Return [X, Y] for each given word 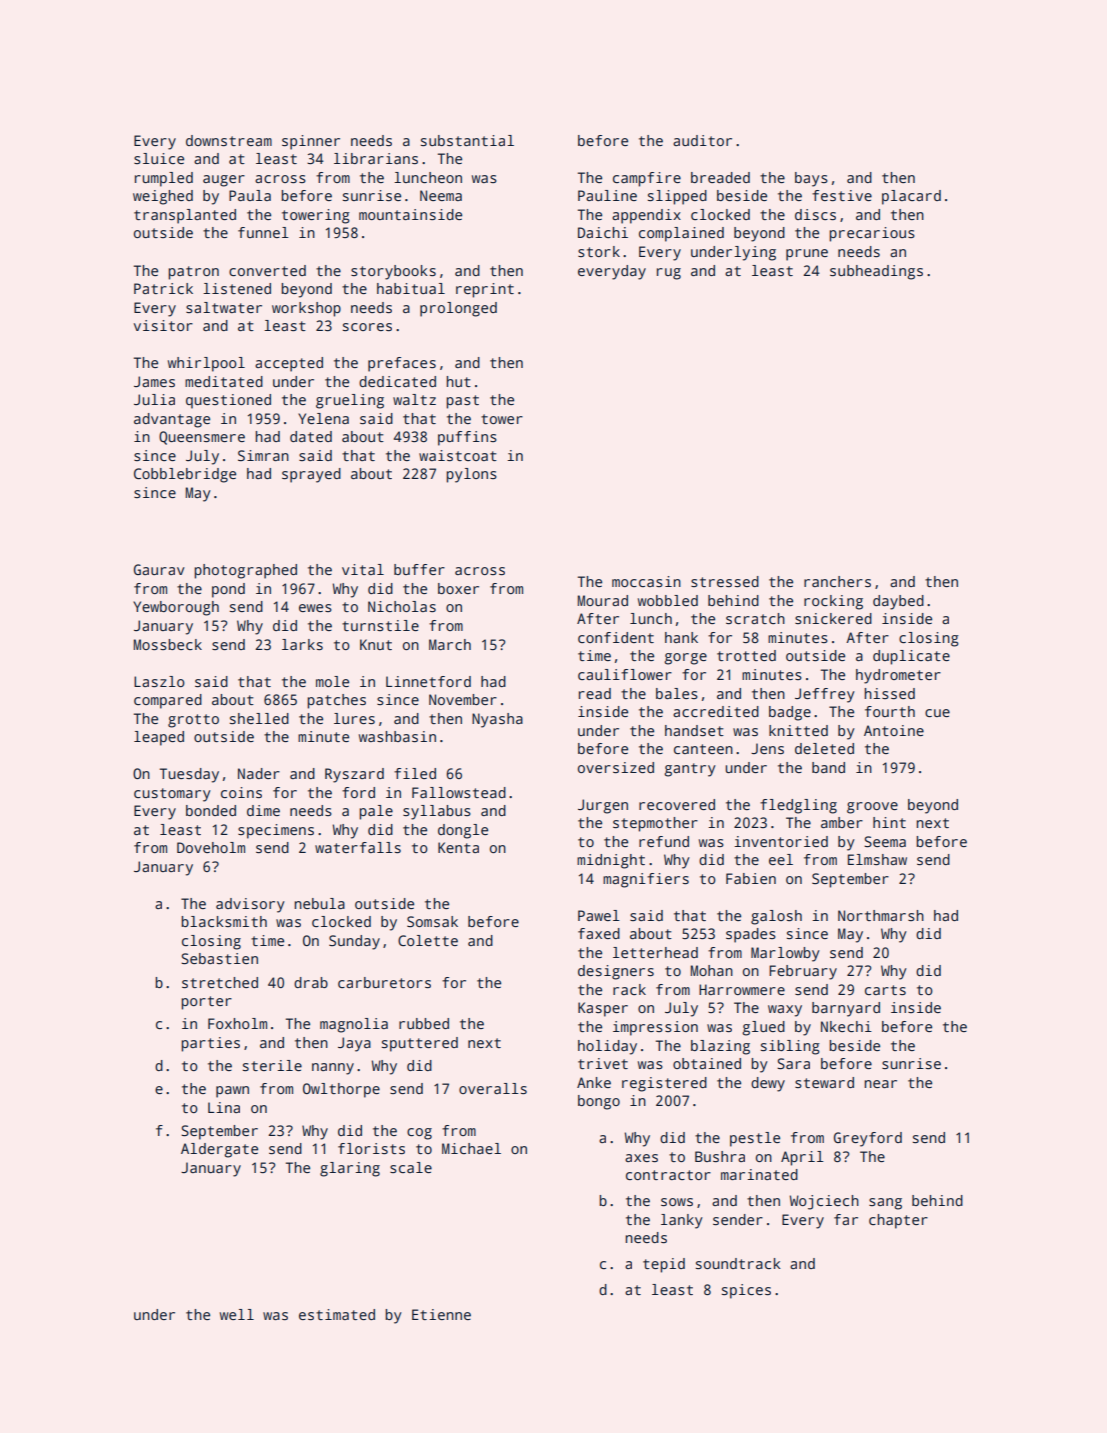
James [154, 381]
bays [811, 179]
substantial [467, 140]
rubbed [424, 1023]
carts [885, 990]
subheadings [876, 272]
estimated [337, 1314]
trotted [746, 655]
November [463, 699]
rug [669, 274]
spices [746, 1291]
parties [210, 1044]
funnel [263, 232]
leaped [159, 738]
